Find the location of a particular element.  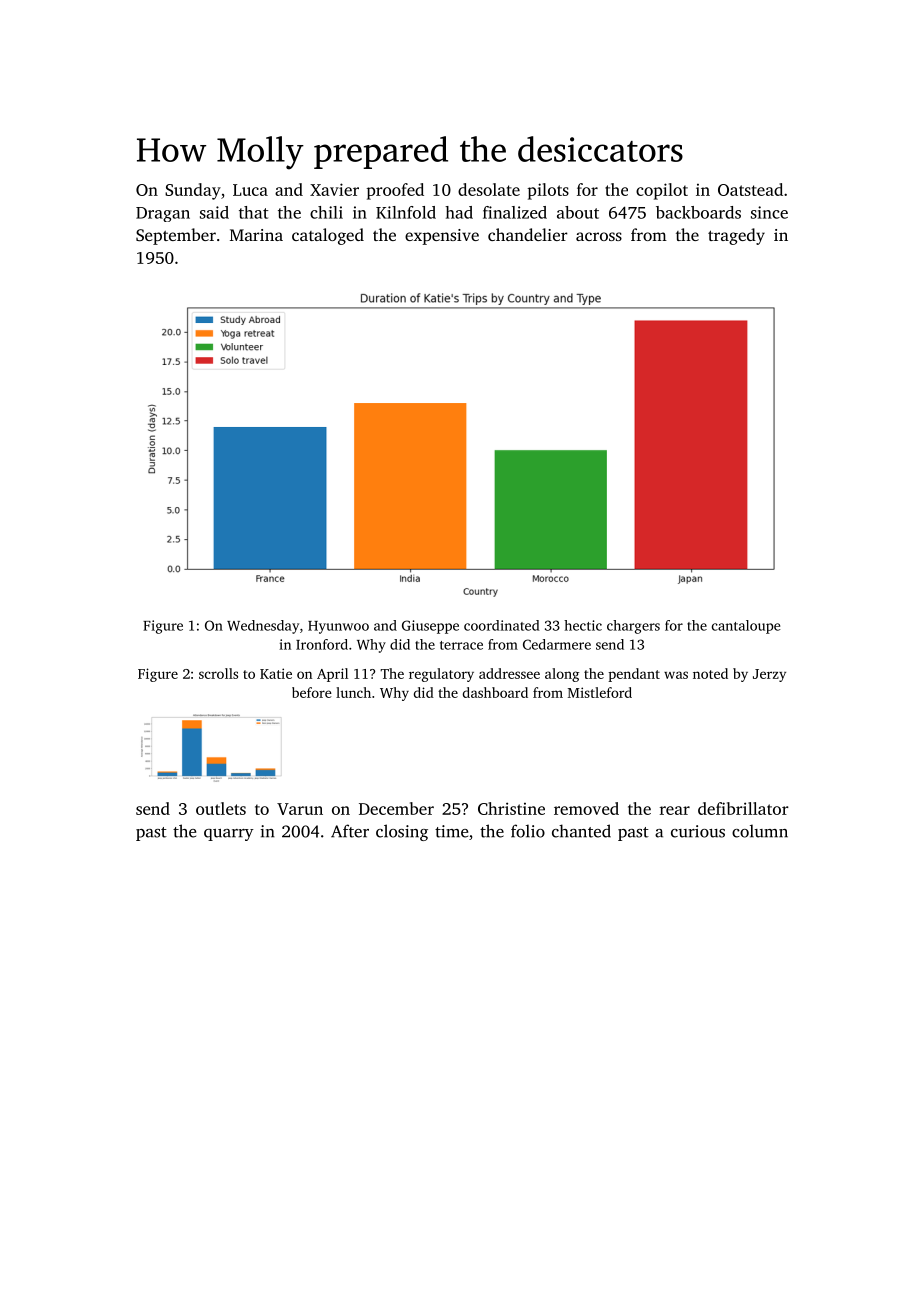

Mistleford is located at coordinates (600, 692).
